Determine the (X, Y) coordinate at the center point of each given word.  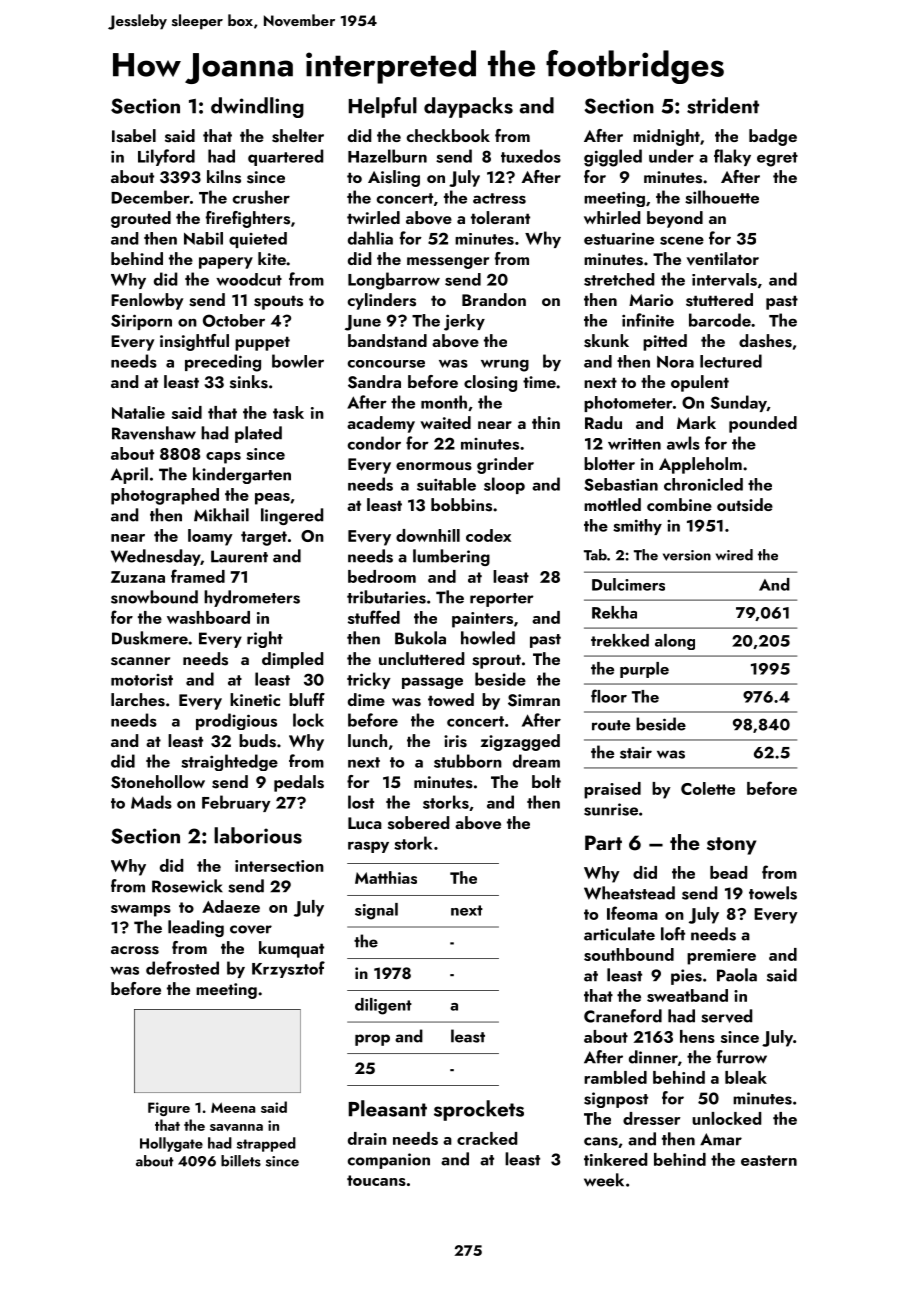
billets (241, 1161)
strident (723, 105)
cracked (487, 1138)
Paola (737, 975)
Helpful (383, 107)
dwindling (257, 107)
